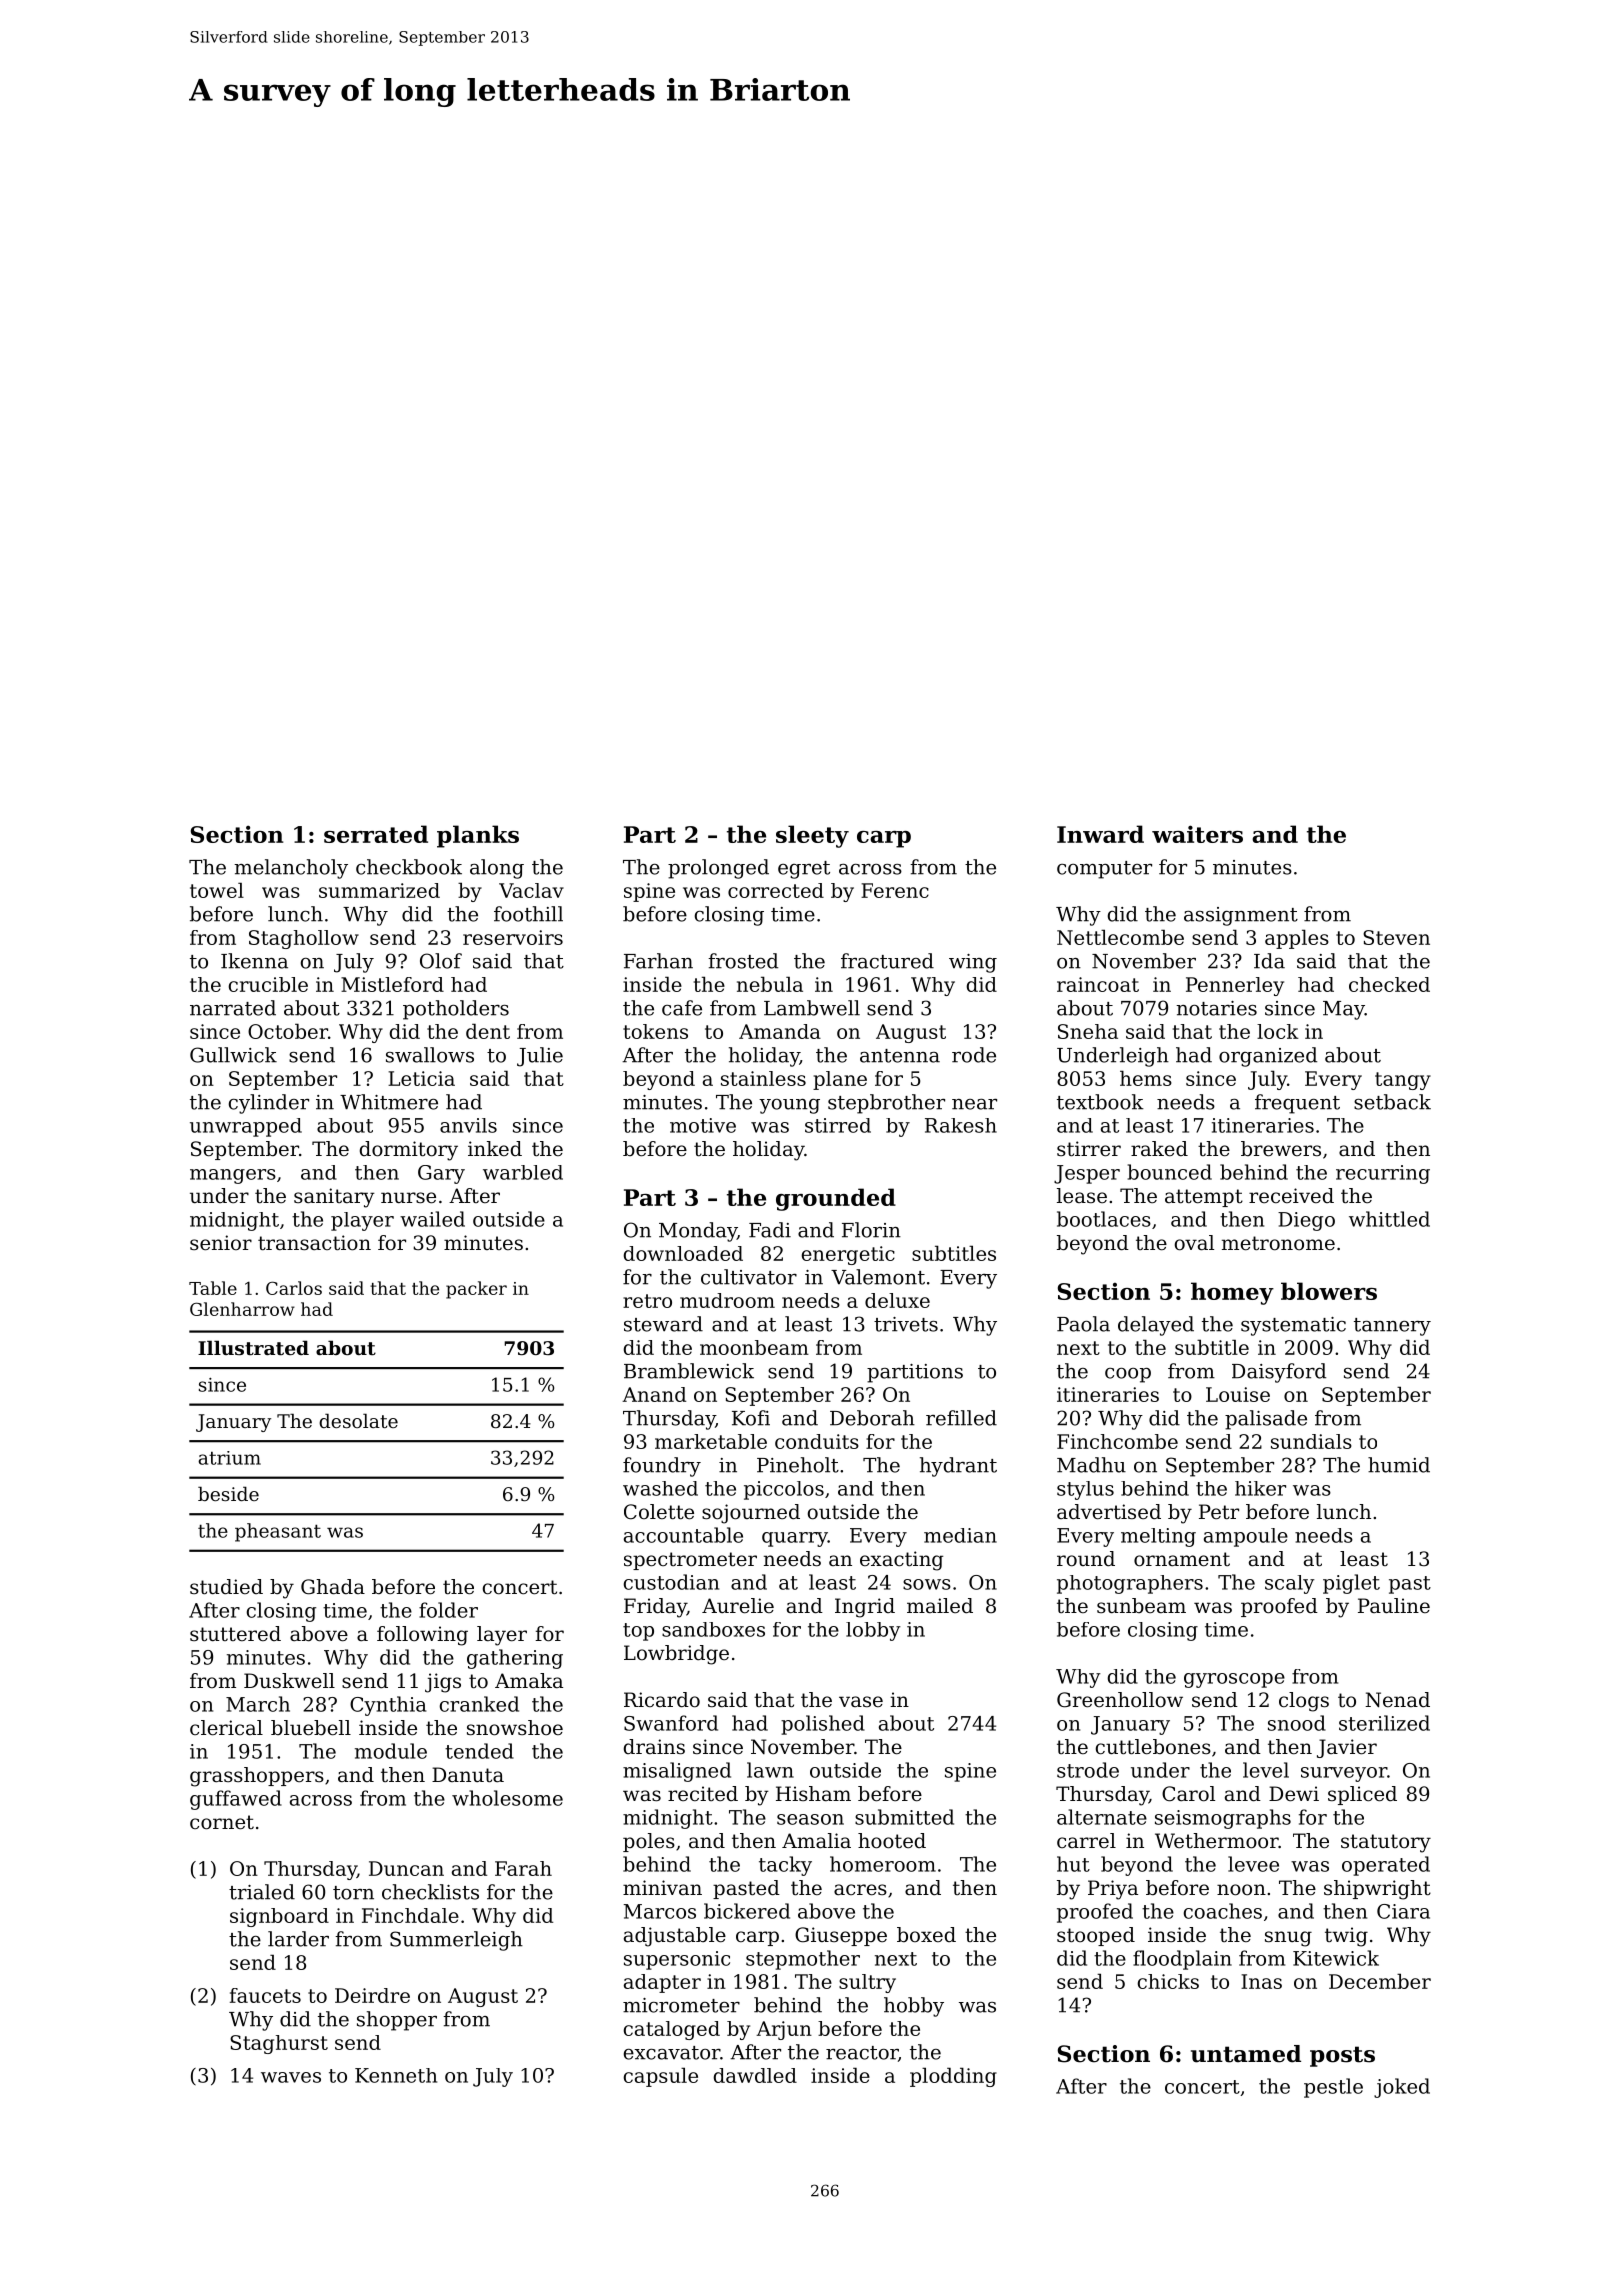  Describe the element at coordinates (358, 1420) in the image. I see `desolate` at that location.
